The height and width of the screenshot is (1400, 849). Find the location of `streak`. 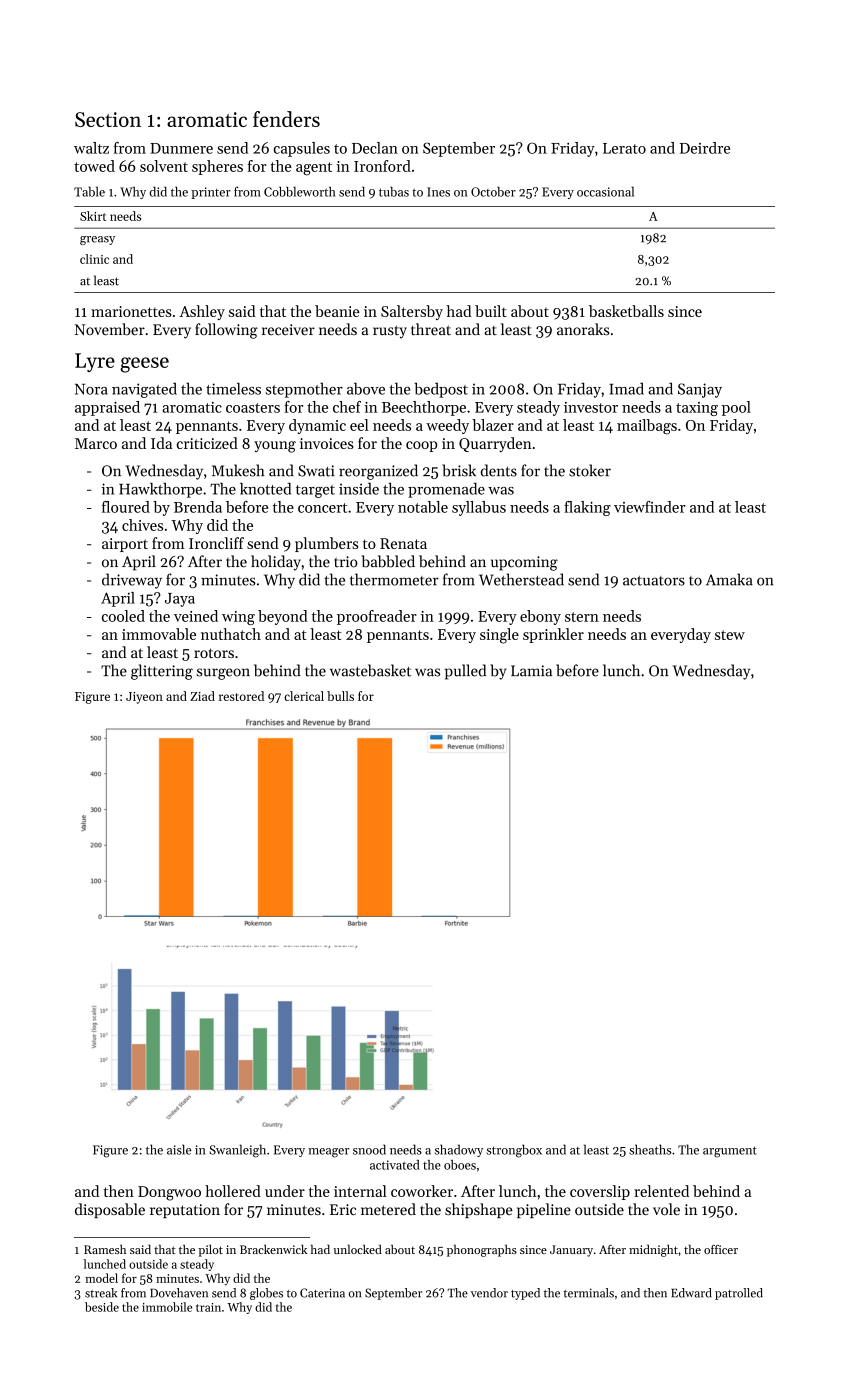

streak is located at coordinates (101, 1293).
